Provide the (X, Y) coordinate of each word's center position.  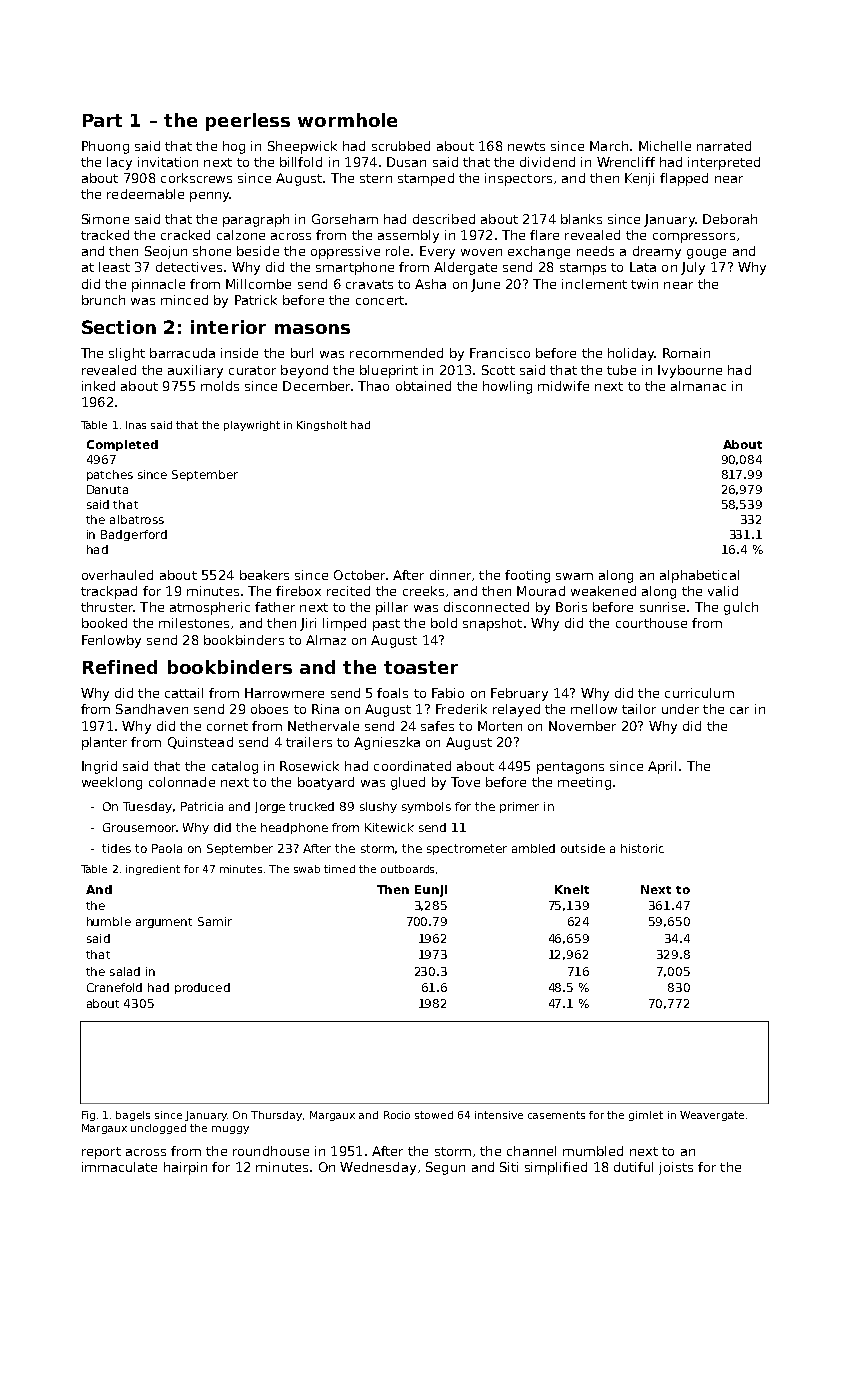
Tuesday (147, 807)
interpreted (724, 163)
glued (408, 783)
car (739, 710)
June (485, 285)
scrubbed (401, 146)
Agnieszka (387, 743)
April (662, 767)
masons (312, 329)
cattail (184, 693)
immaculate (119, 1167)
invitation (168, 162)
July (693, 268)
